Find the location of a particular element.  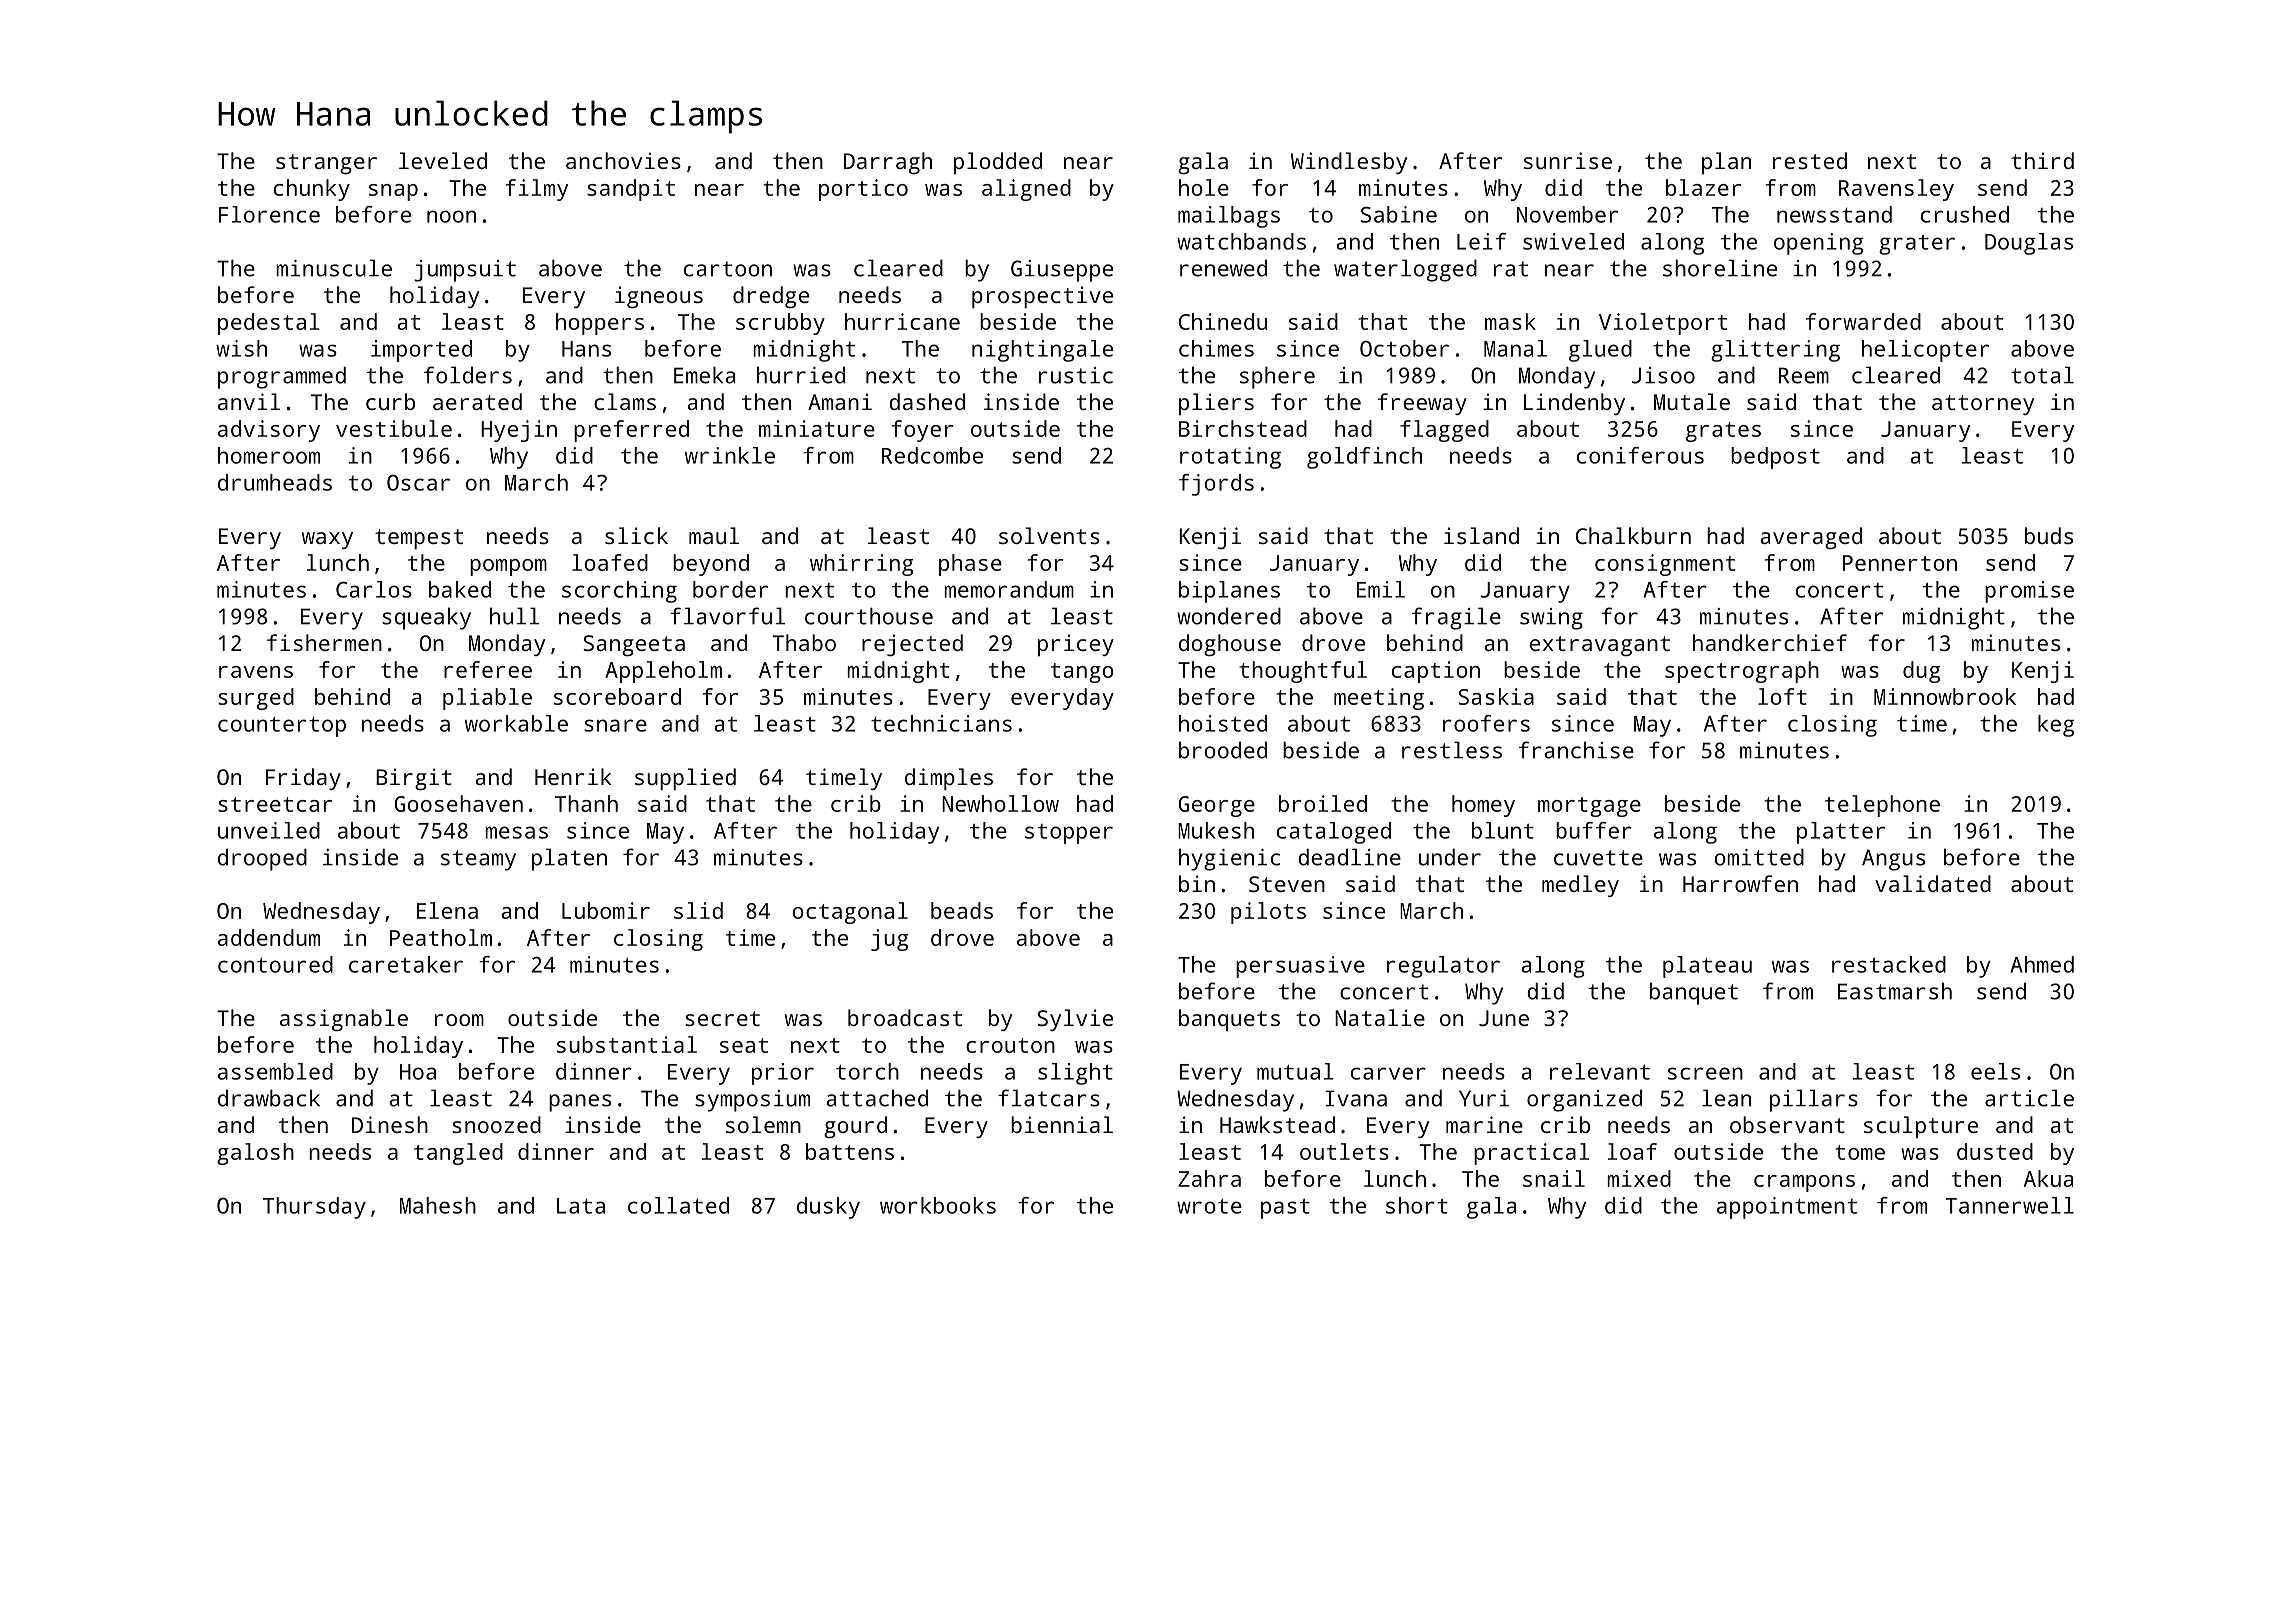

Lata is located at coordinates (581, 1206).
